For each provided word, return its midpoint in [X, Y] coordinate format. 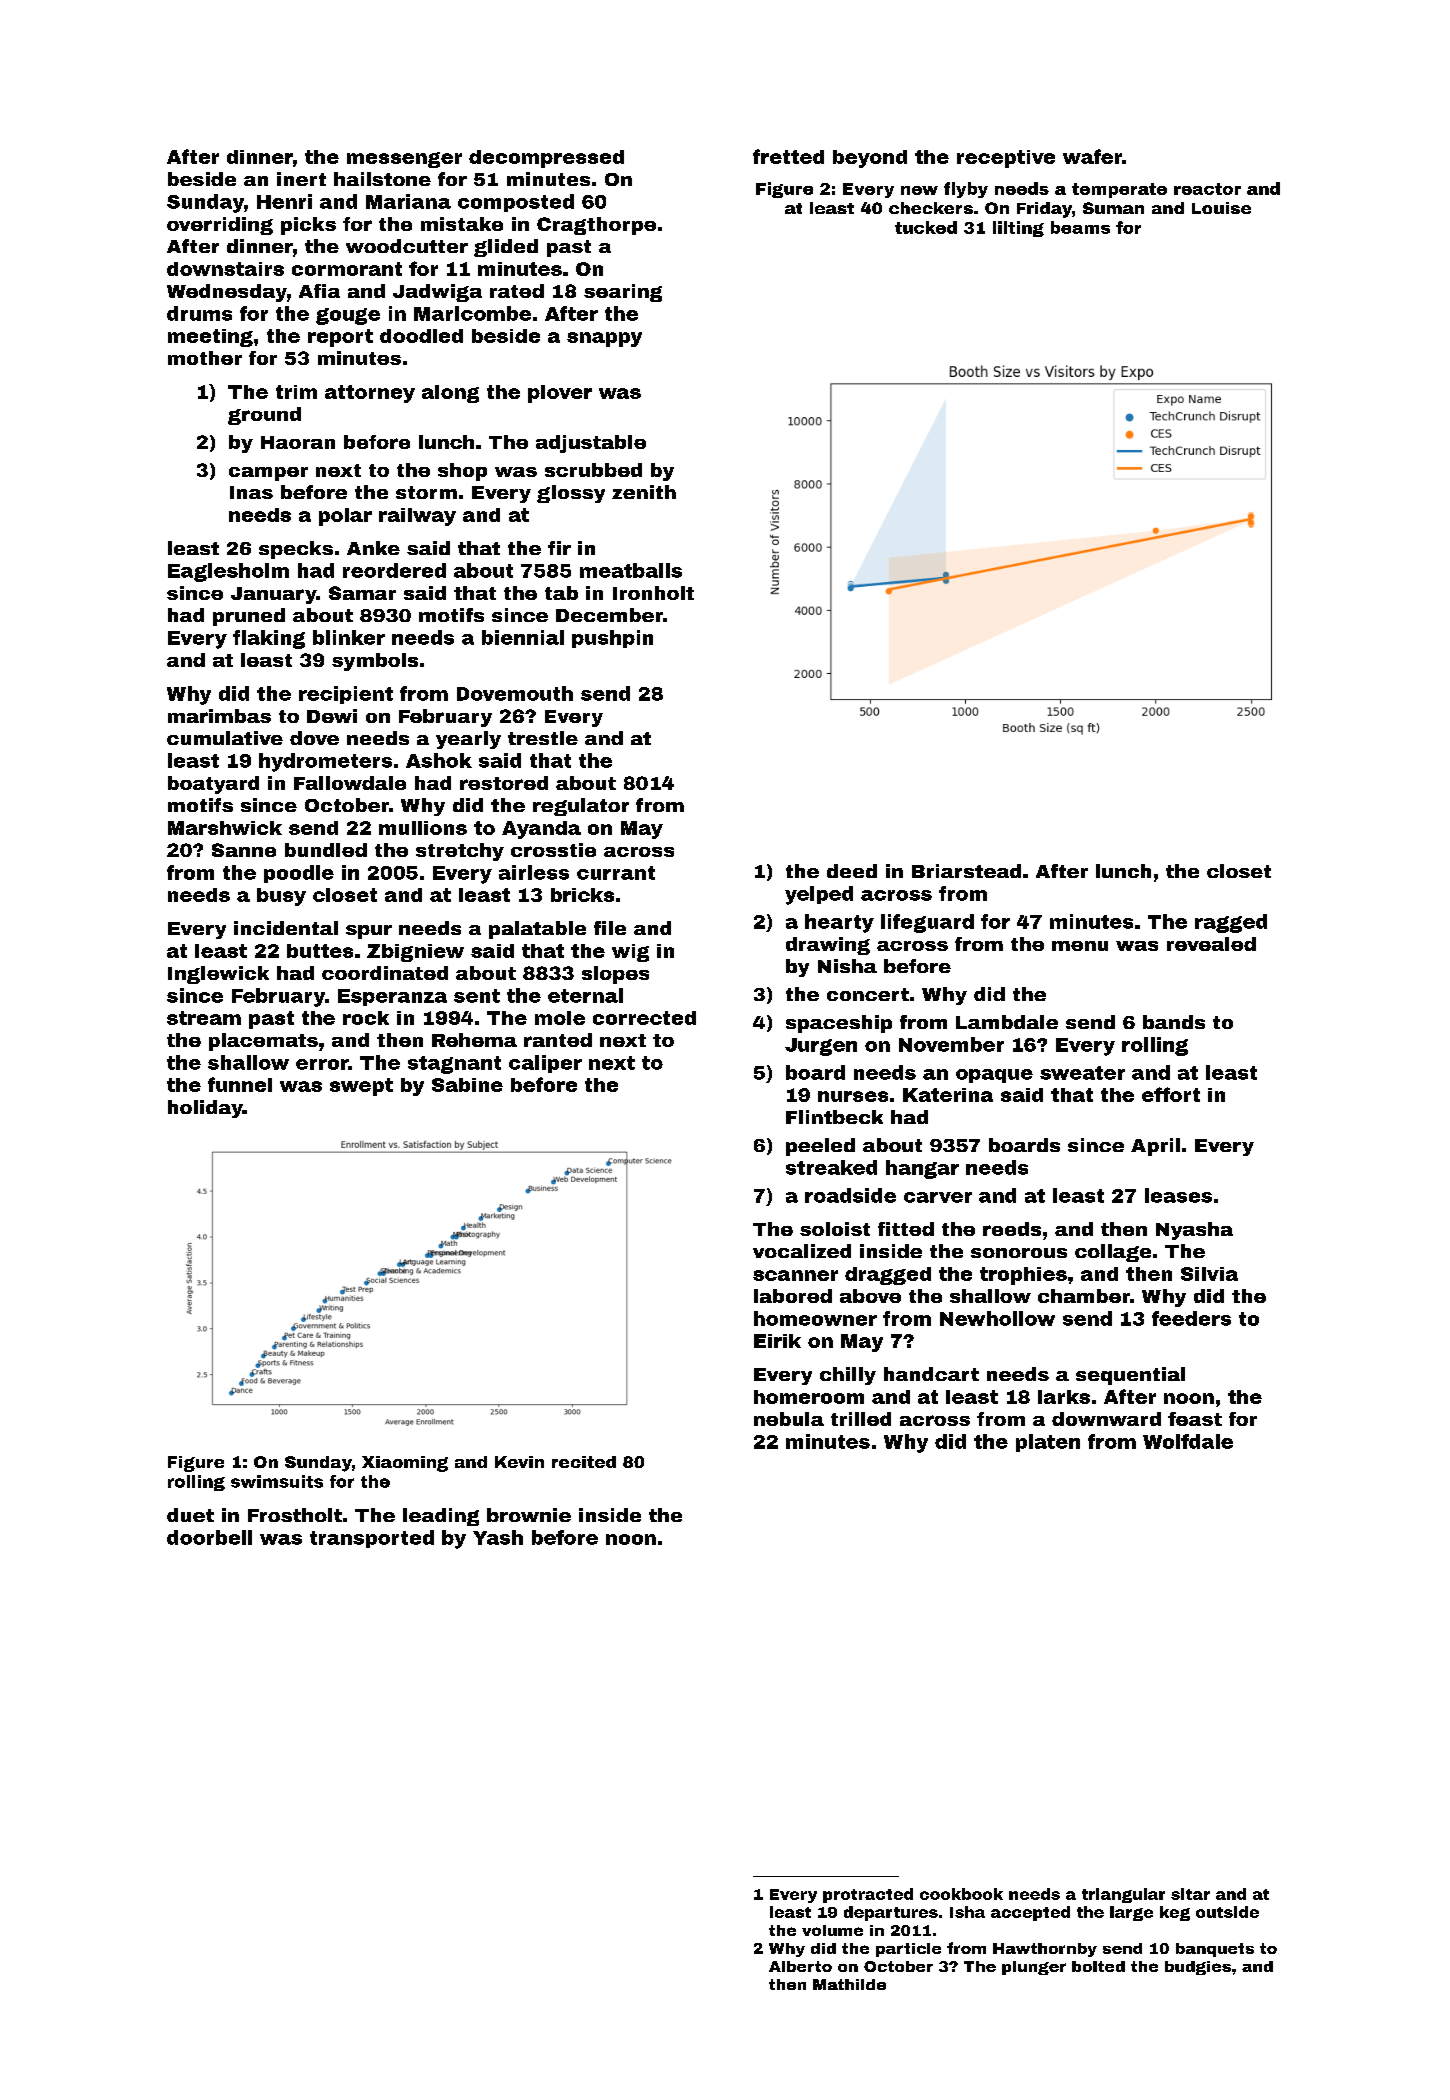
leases [1178, 1195]
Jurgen [821, 1047]
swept [361, 1087]
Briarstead [966, 871]
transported [372, 1539]
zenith [644, 492]
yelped [819, 895]
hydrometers [325, 762]
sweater [1082, 1073]
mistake [462, 224]
